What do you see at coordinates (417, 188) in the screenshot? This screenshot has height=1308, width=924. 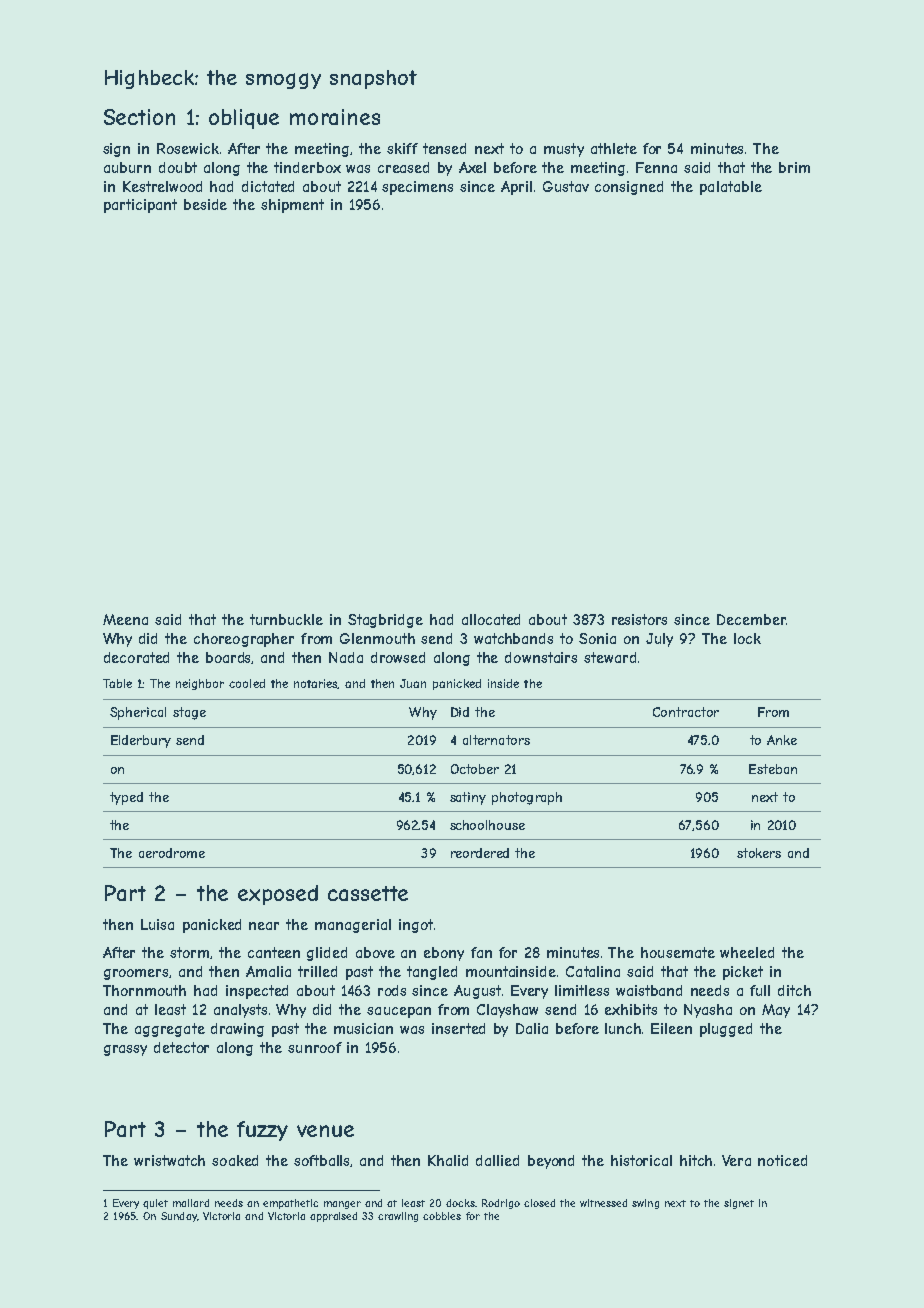 I see `specimens` at bounding box center [417, 188].
